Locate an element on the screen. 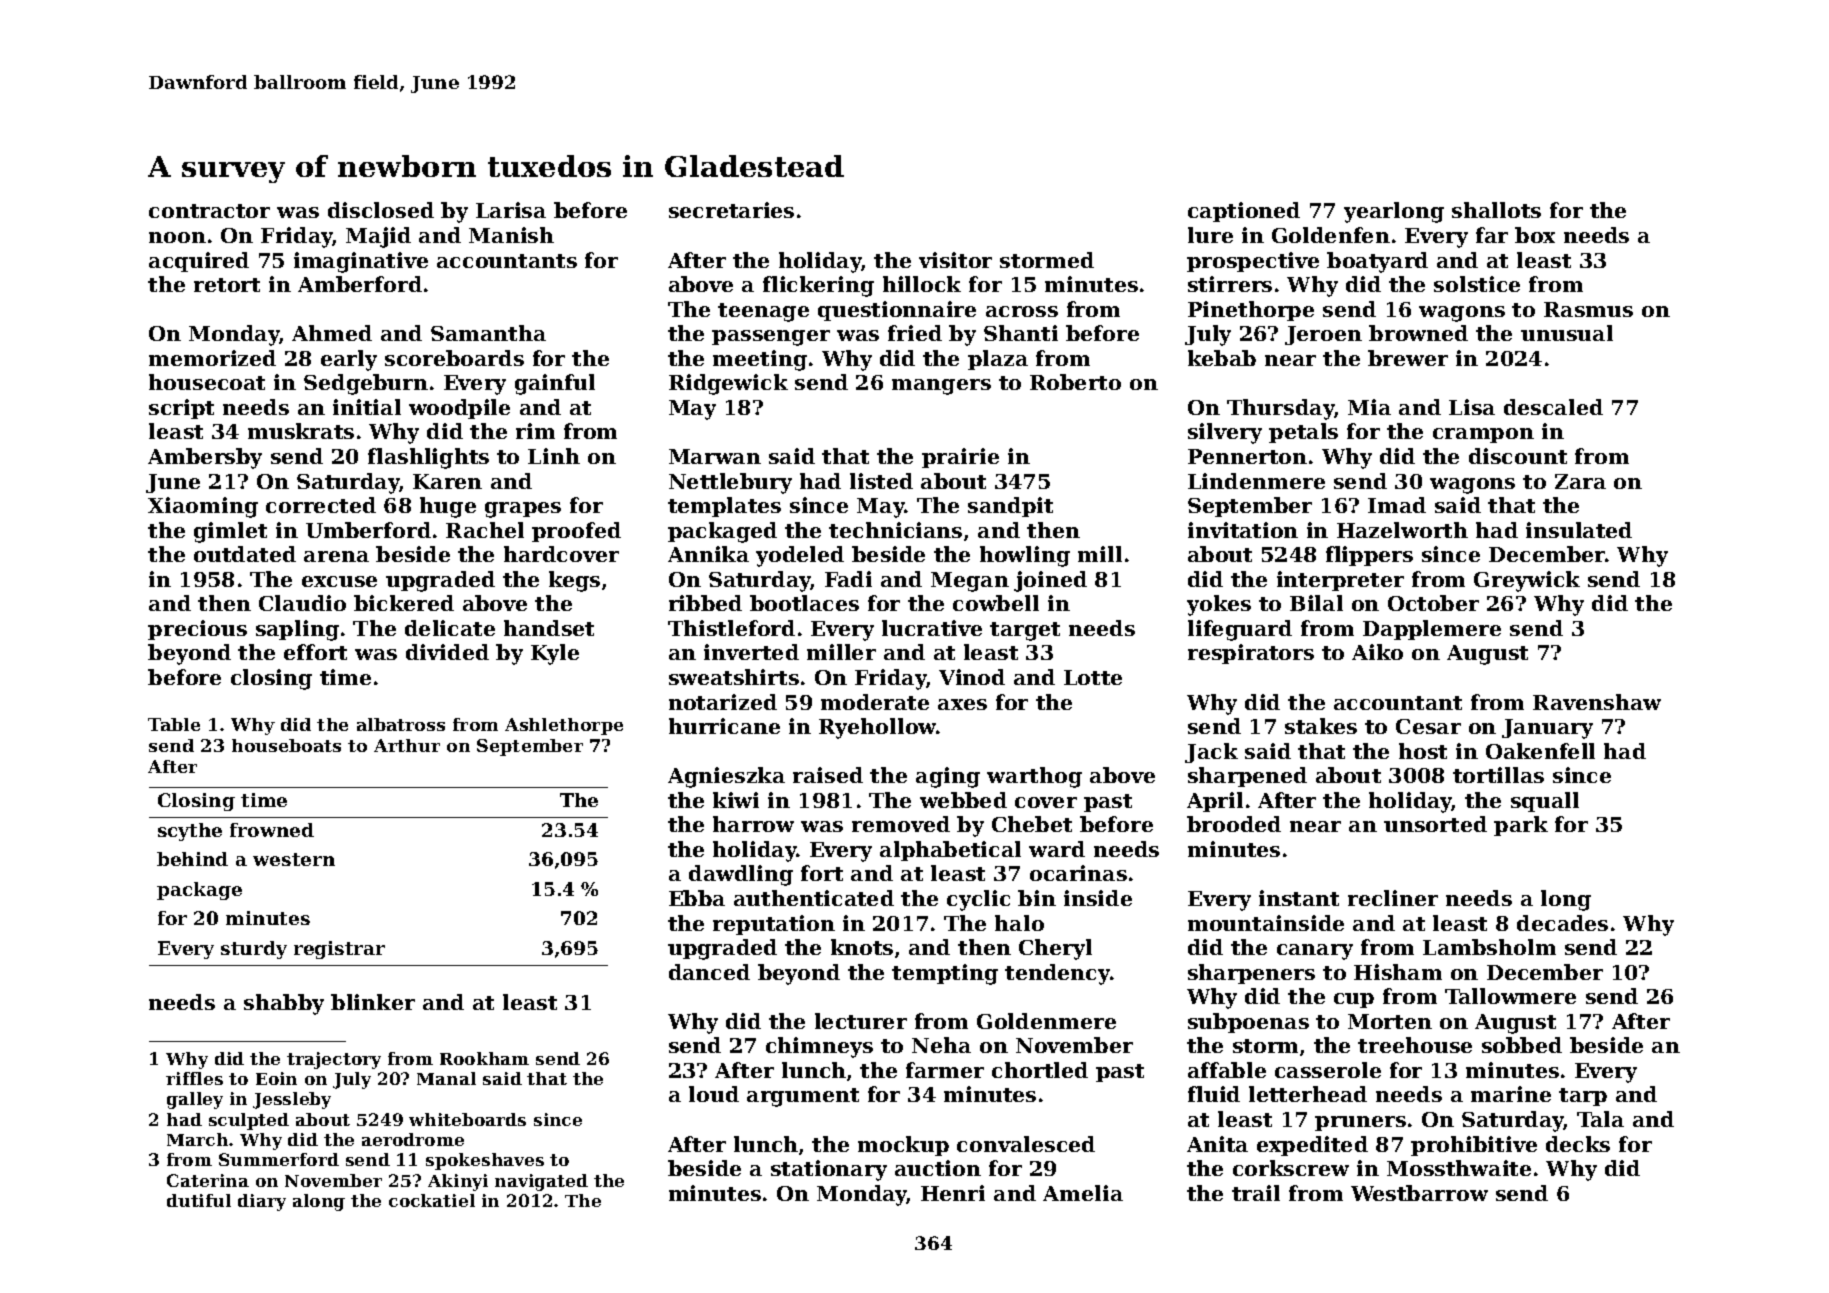 Image resolution: width=1829 pixels, height=1293 pixels. alphabetical is located at coordinates (950, 851).
